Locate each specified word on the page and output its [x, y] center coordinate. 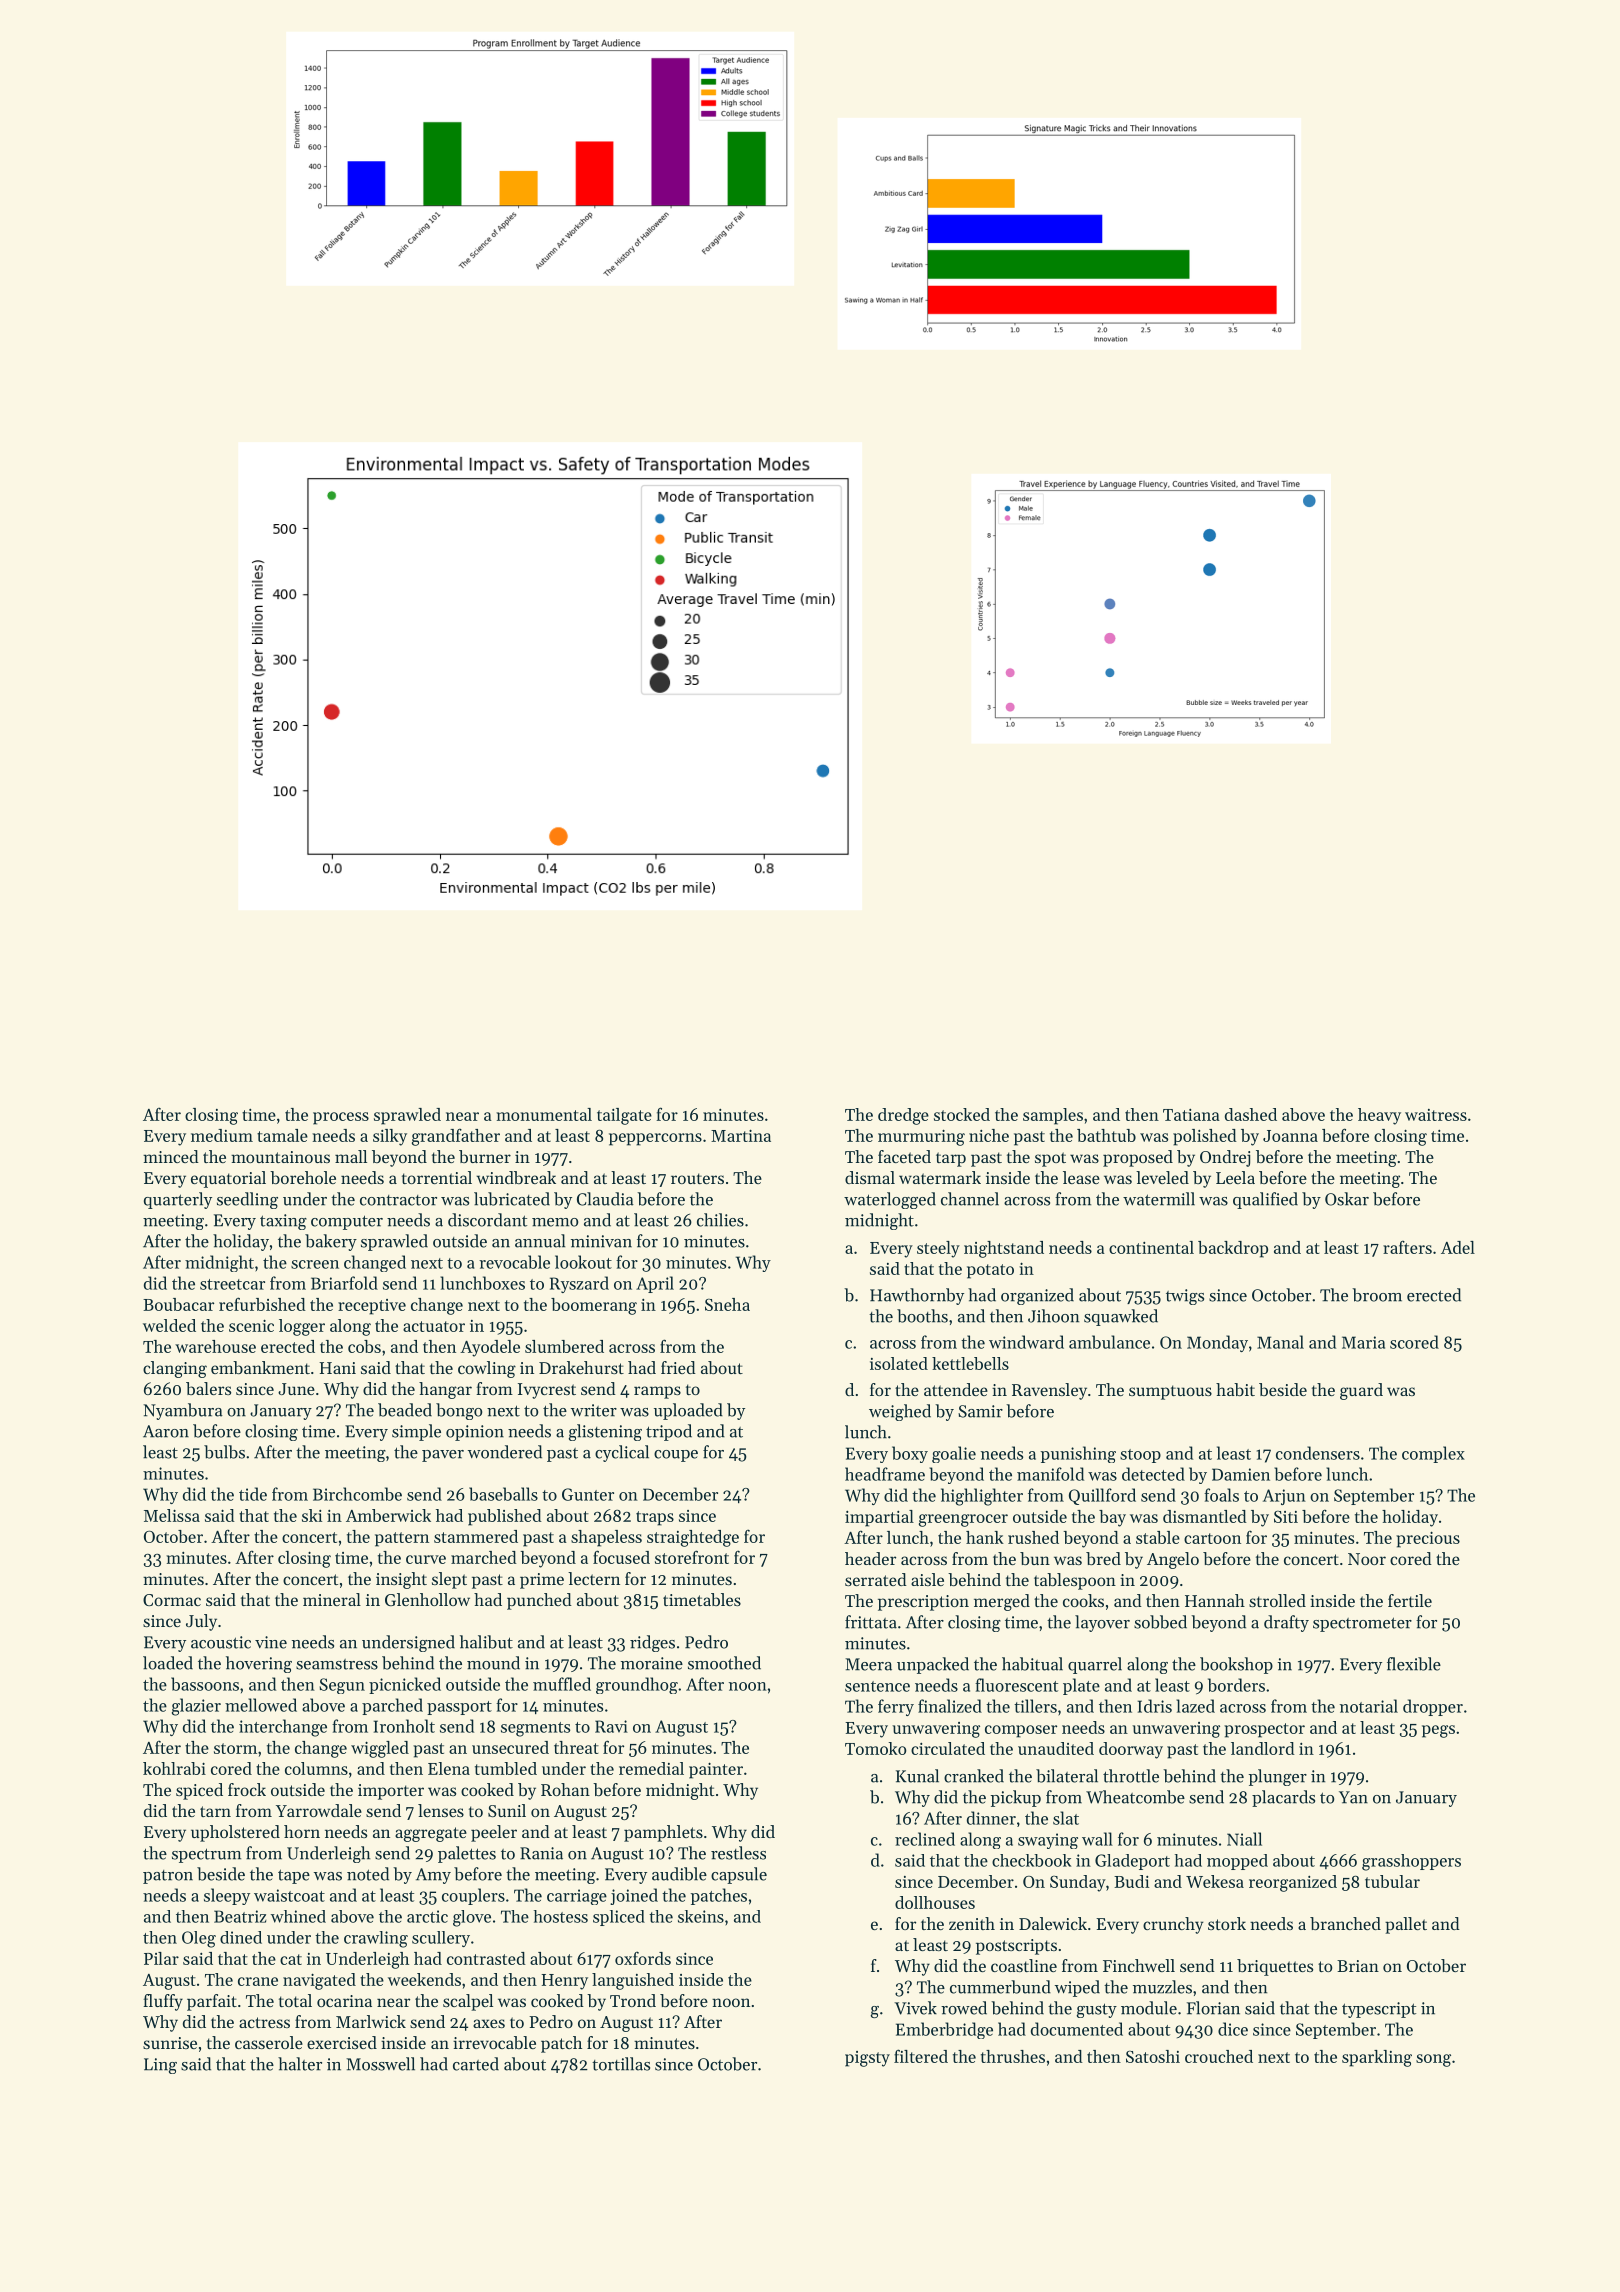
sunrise [170, 2043]
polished [1205, 1137]
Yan [1353, 1797]
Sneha [727, 1304]
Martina [741, 1135]
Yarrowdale [319, 1810]
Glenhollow [427, 1599]
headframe [885, 1474]
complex [1433, 1454]
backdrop [1233, 1249]
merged [1002, 1602]
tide [253, 1494]
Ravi [611, 1726]
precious [1428, 1539]
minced [171, 1156]
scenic [251, 1325]
